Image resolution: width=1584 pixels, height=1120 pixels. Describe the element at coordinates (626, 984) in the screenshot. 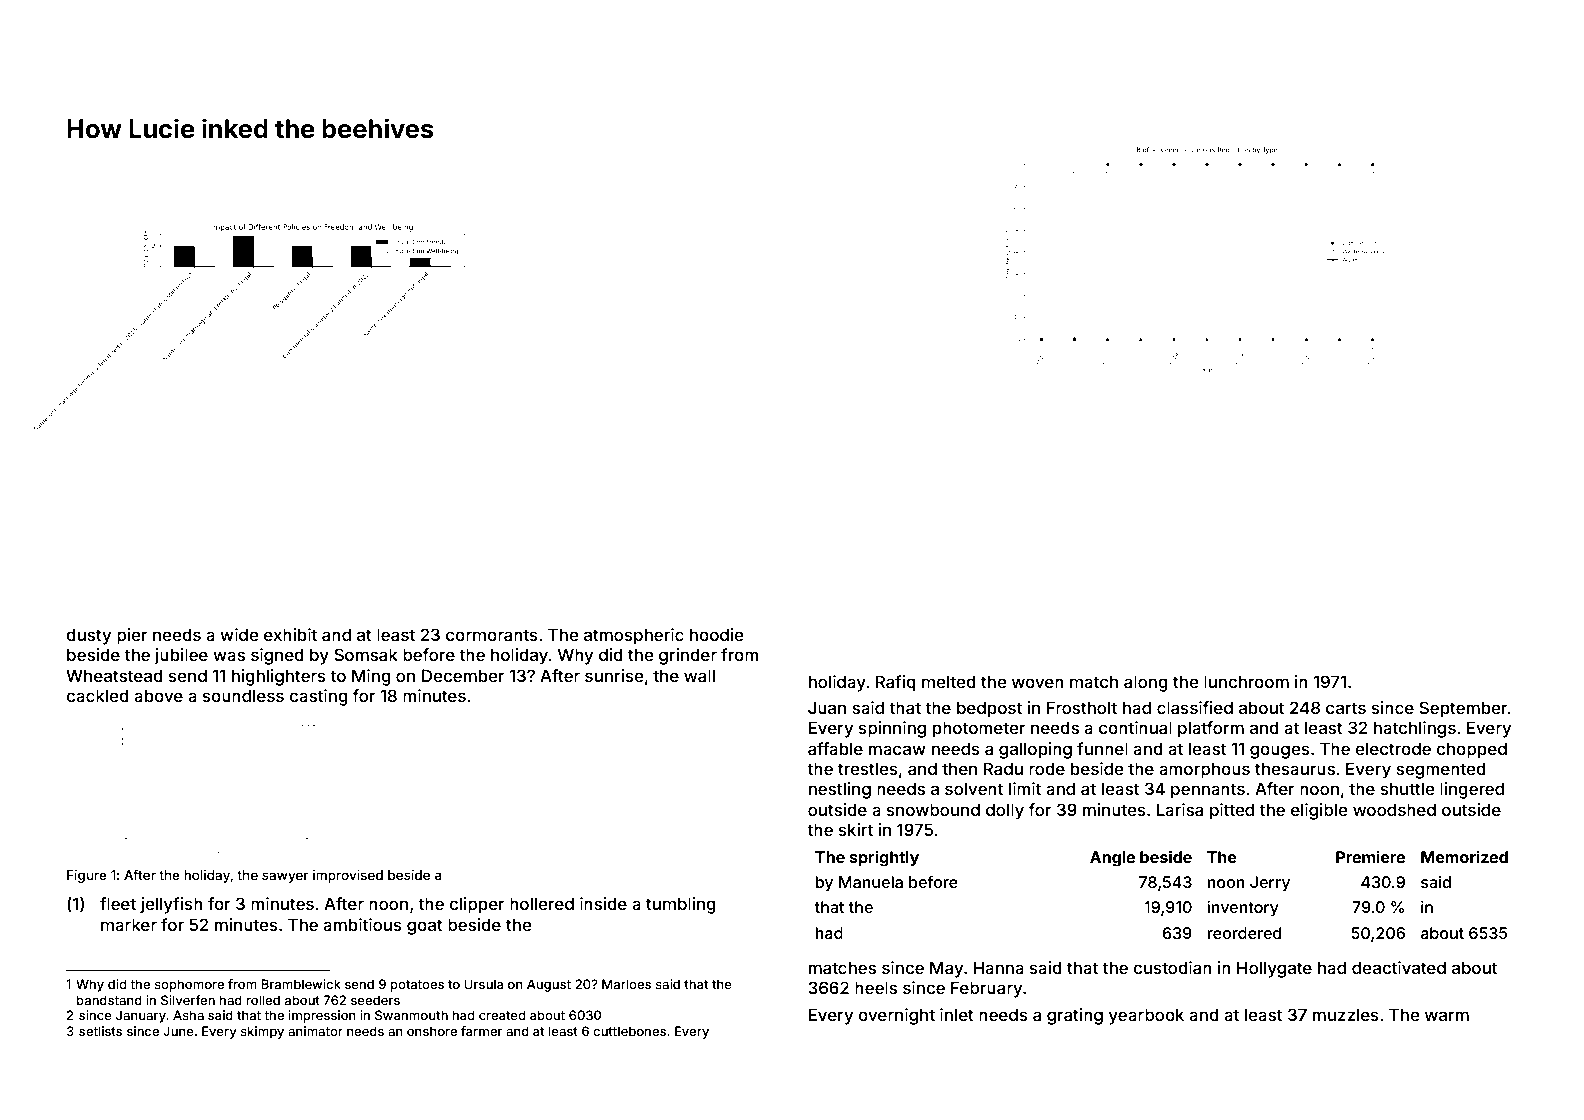

I see `Marloes` at that location.
